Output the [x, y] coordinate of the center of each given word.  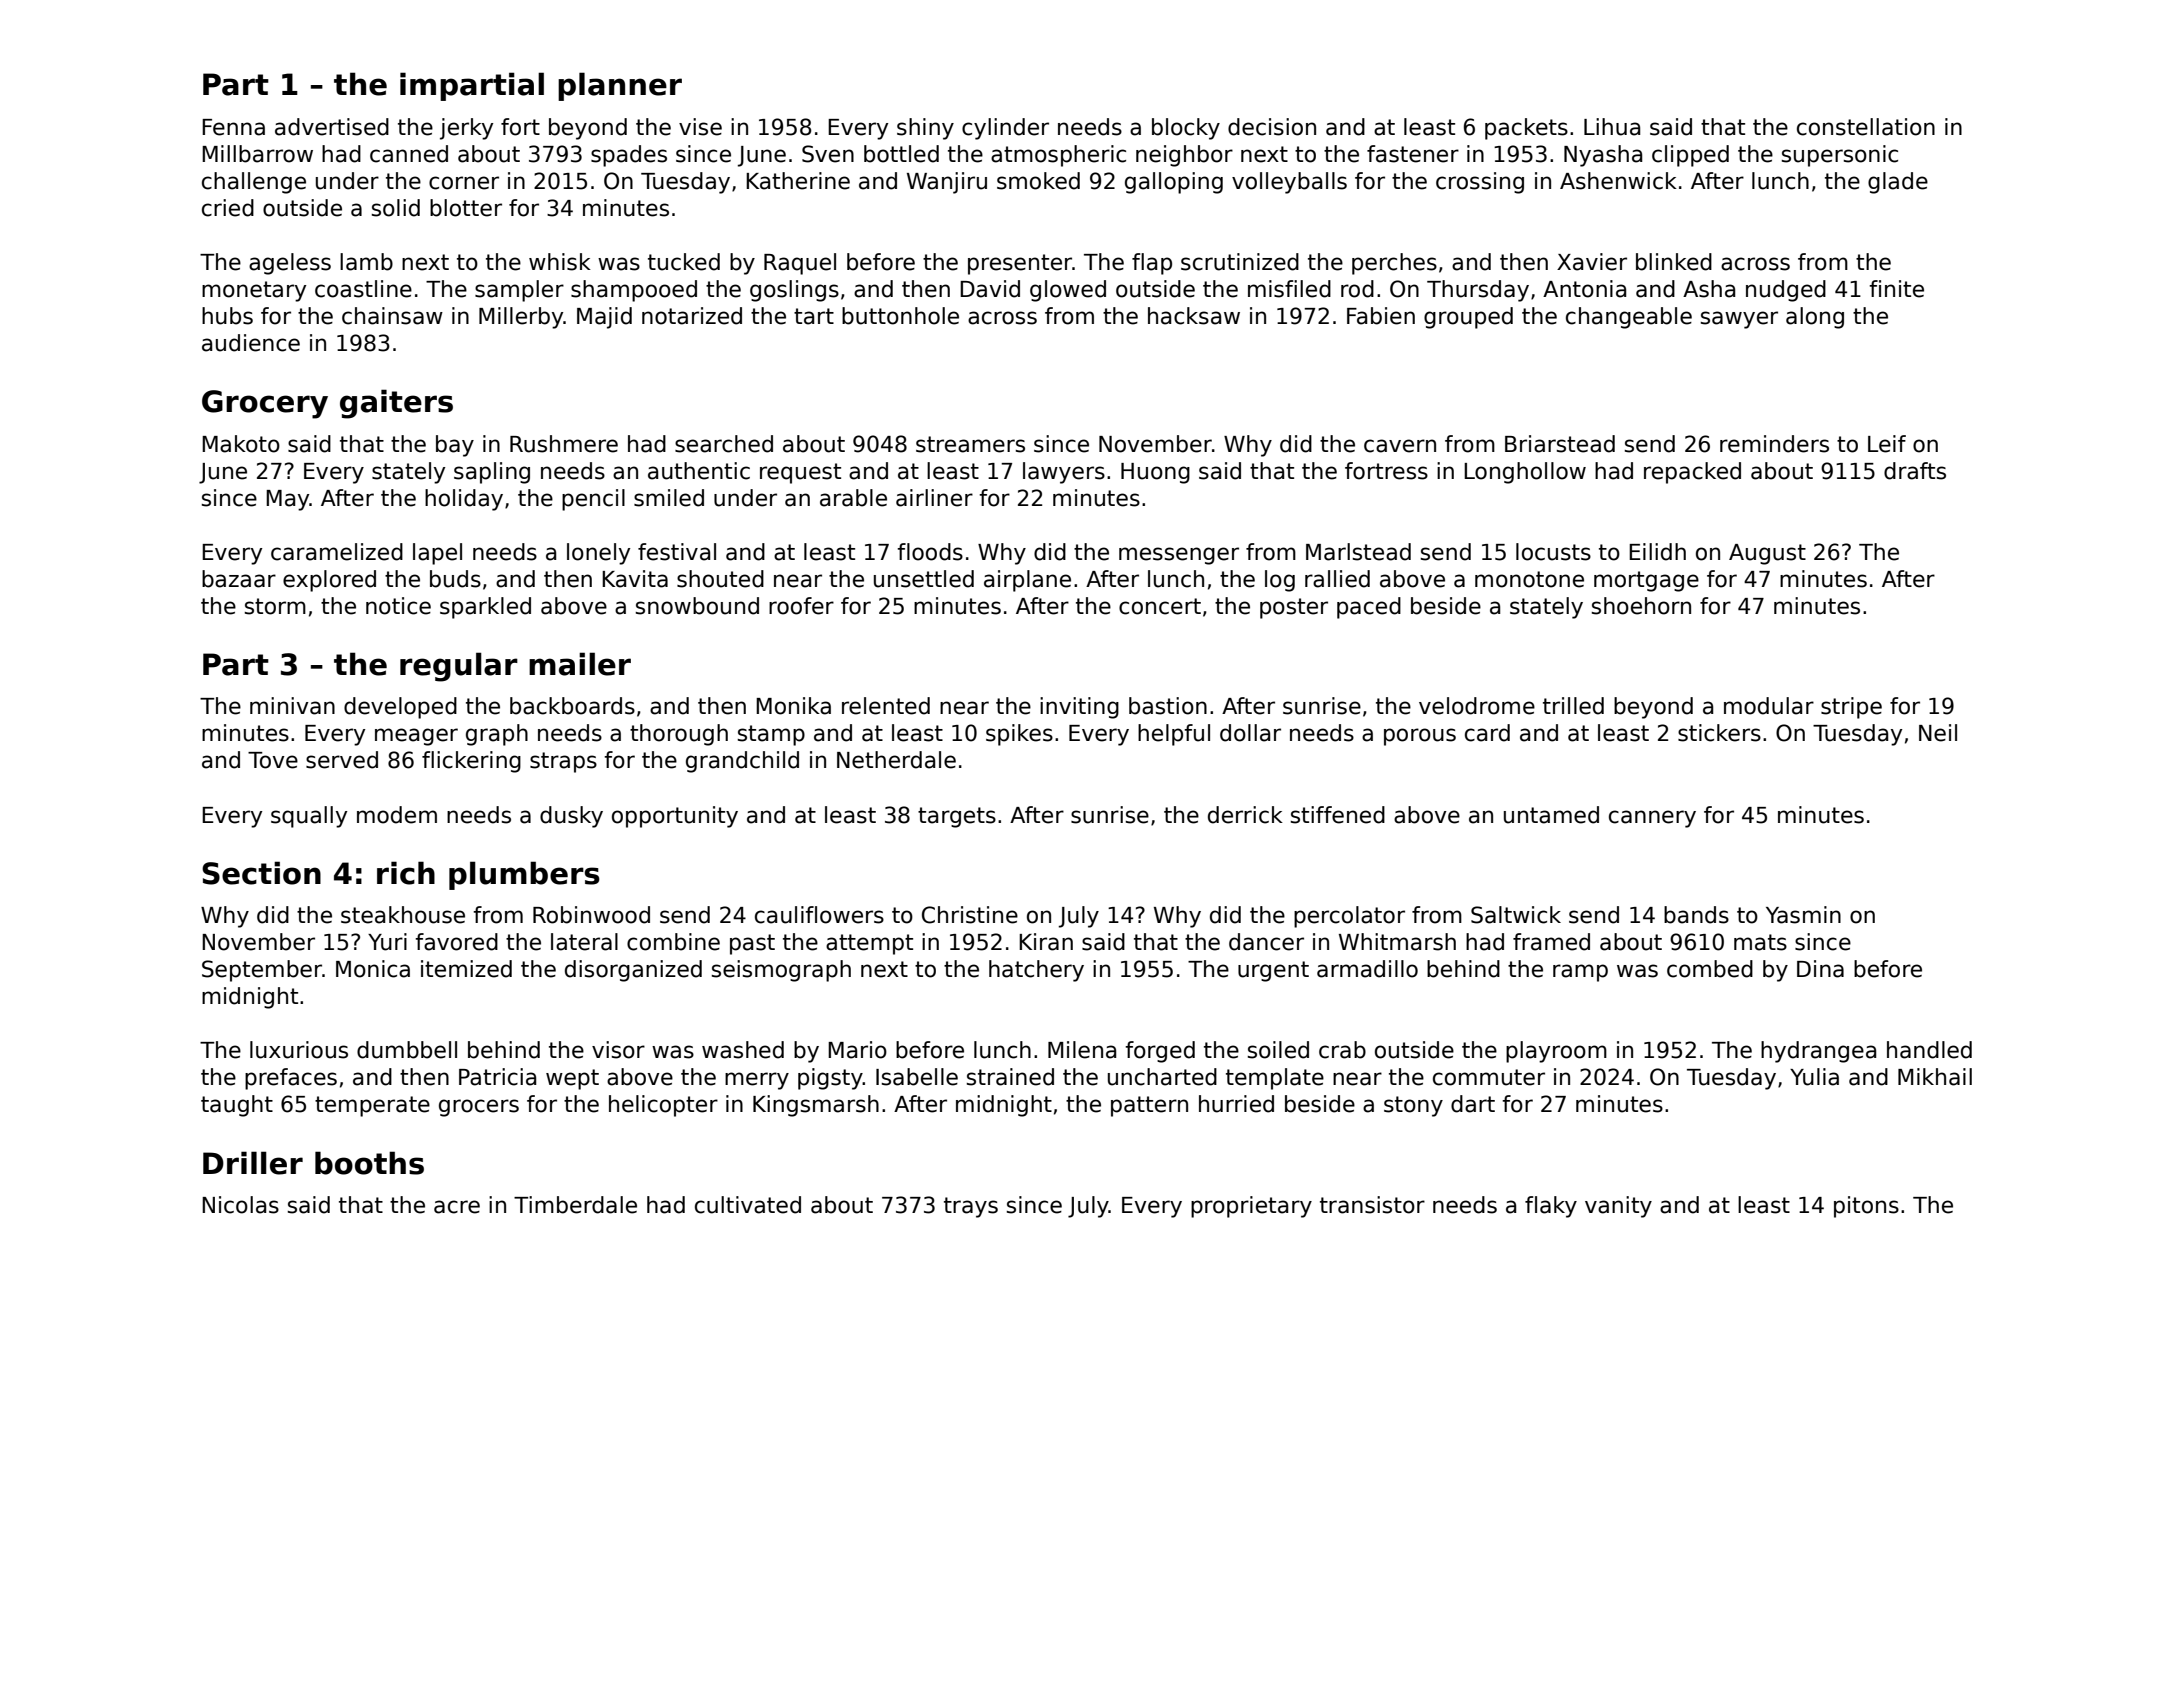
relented [886, 706]
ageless [290, 264]
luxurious [299, 1050]
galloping [1174, 183]
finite [1896, 289]
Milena [1082, 1050]
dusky [571, 817]
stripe [1851, 708]
